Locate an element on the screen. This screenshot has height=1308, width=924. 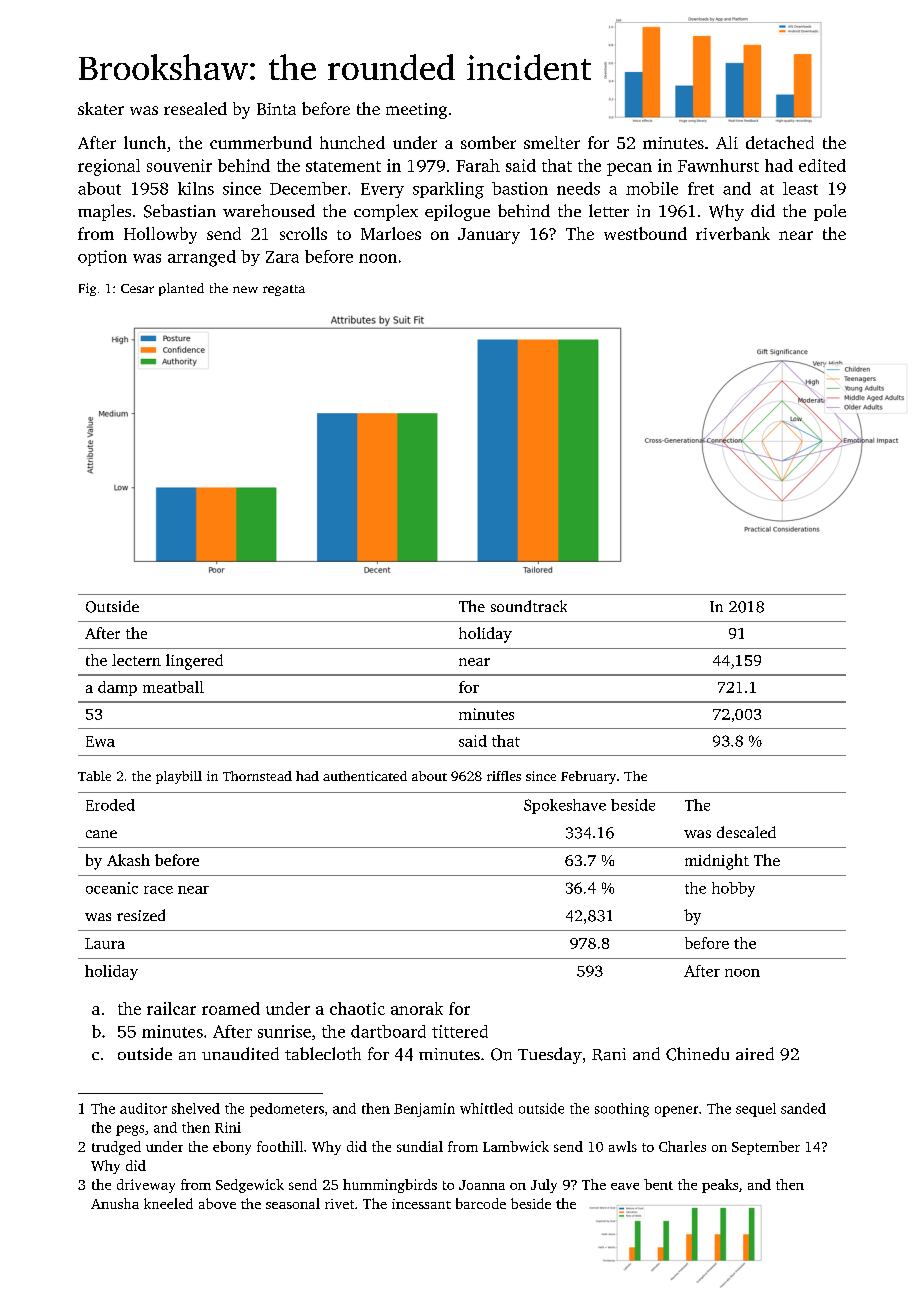
detached is located at coordinates (780, 142).
